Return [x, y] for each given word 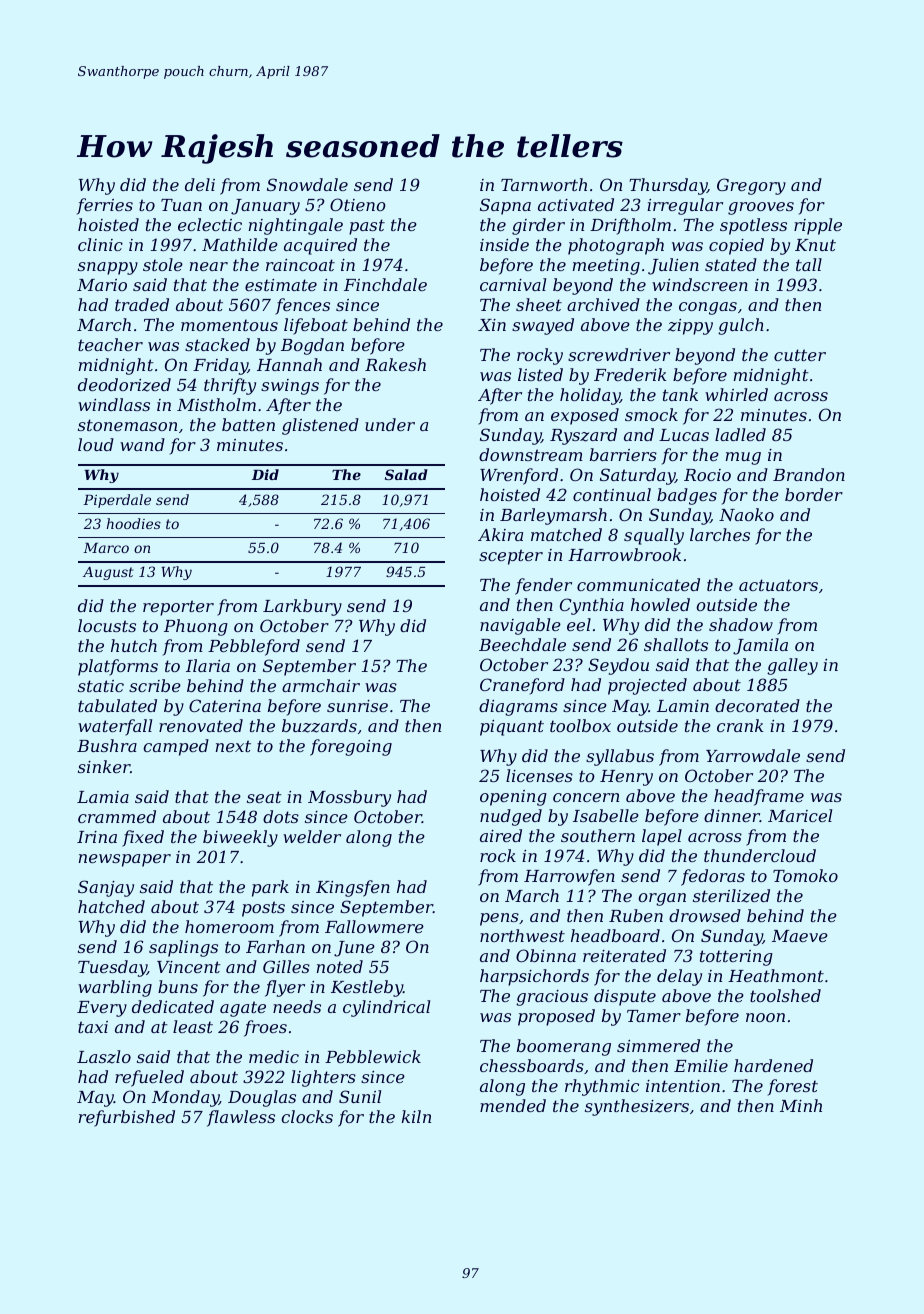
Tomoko [805, 875]
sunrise [357, 706]
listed [540, 374]
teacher [110, 344]
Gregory [751, 186]
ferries [105, 206]
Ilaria [208, 665]
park [270, 888]
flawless [241, 1118]
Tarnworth [544, 184]
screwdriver [619, 354]
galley [792, 666]
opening [513, 798]
